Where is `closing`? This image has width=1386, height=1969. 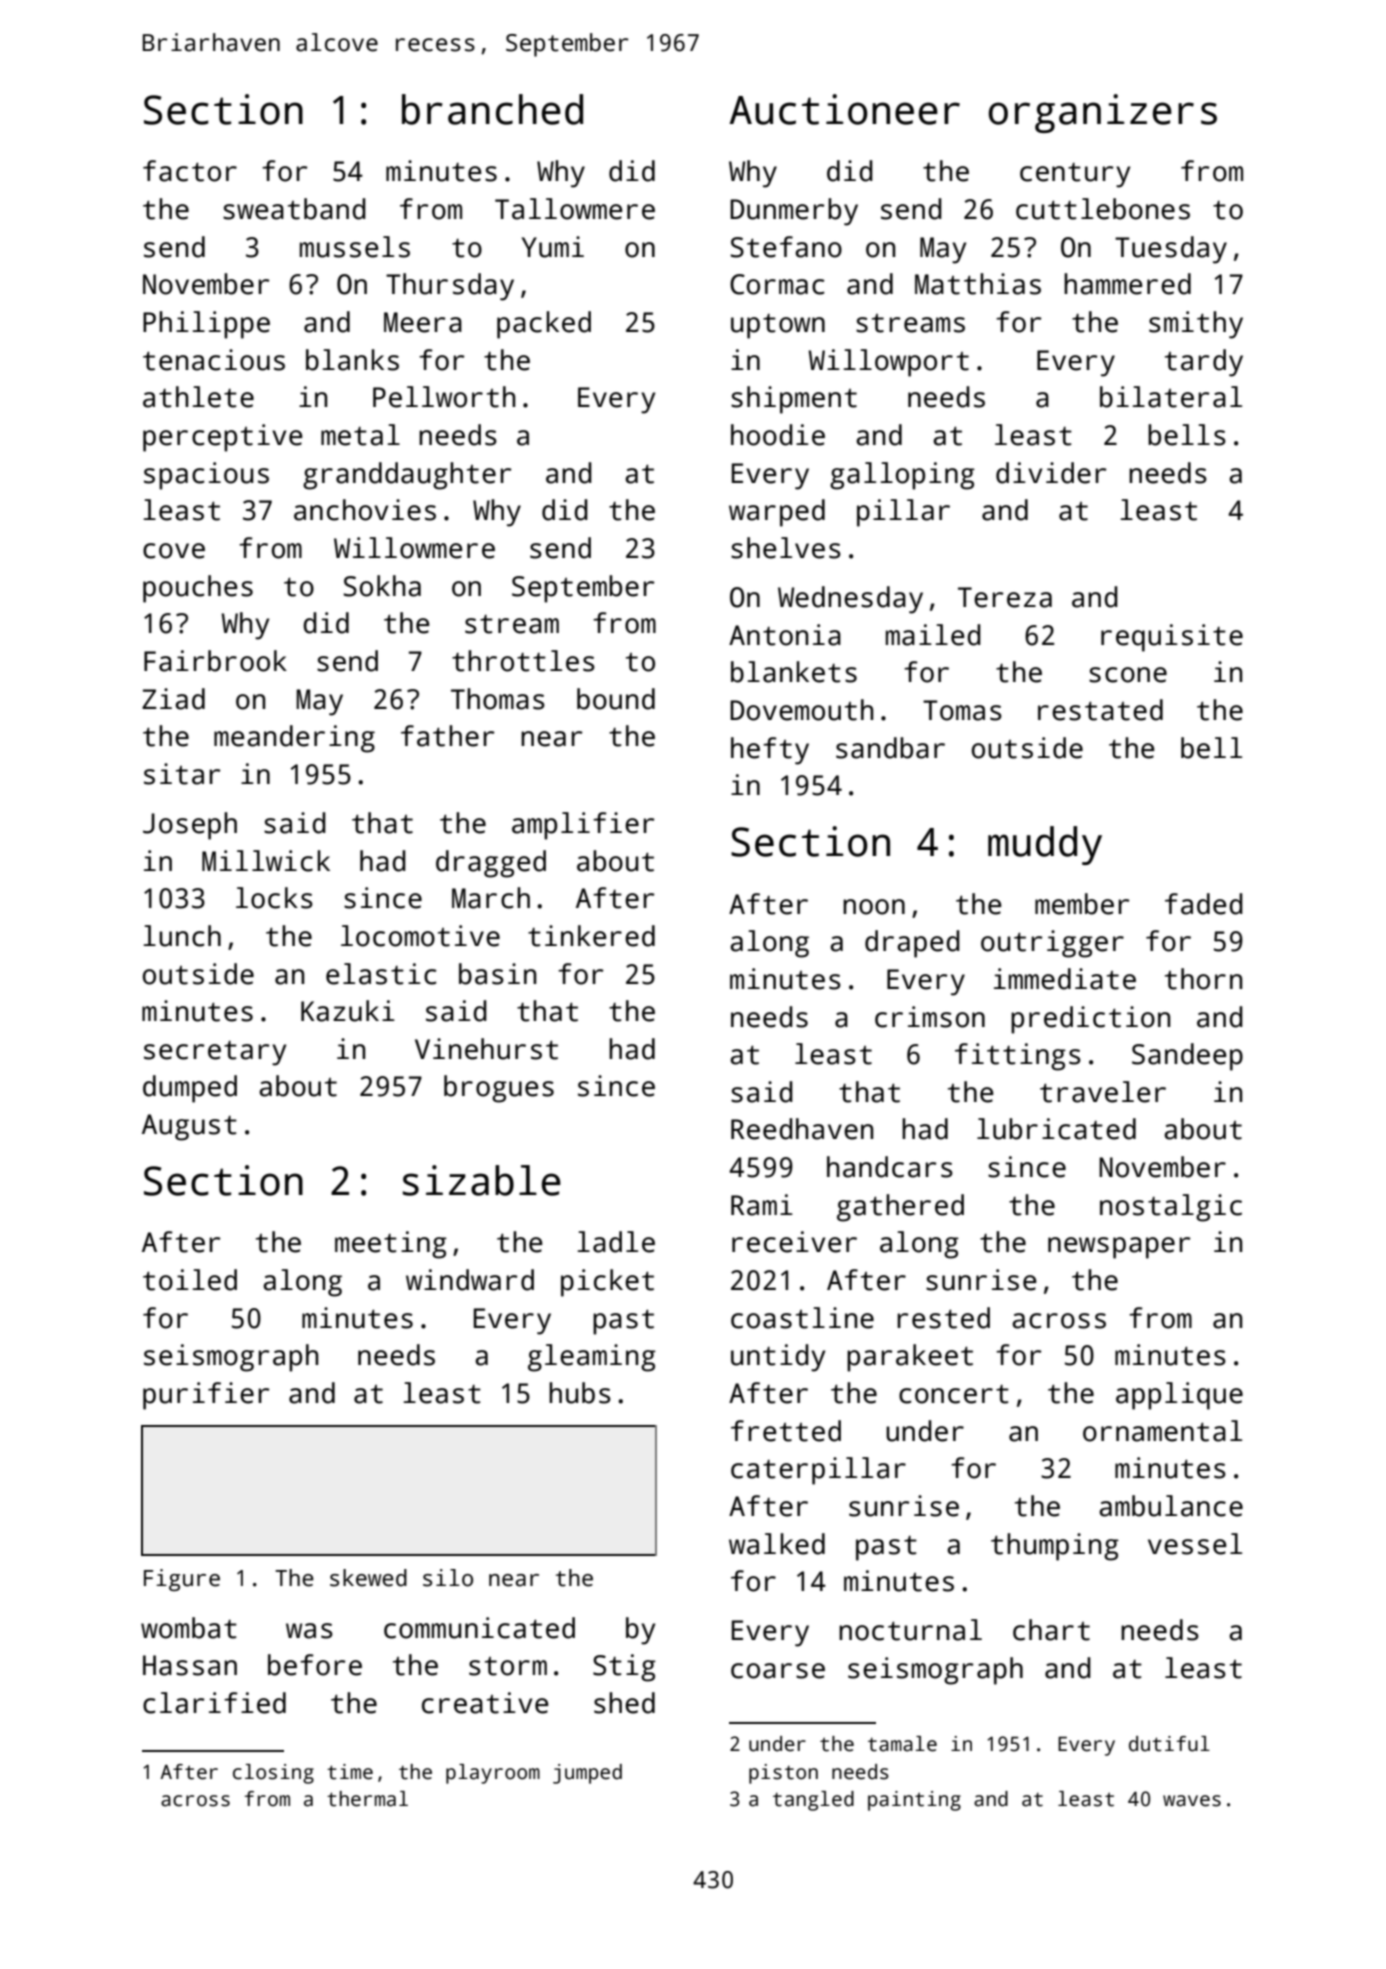
closing is located at coordinates (273, 1774).
